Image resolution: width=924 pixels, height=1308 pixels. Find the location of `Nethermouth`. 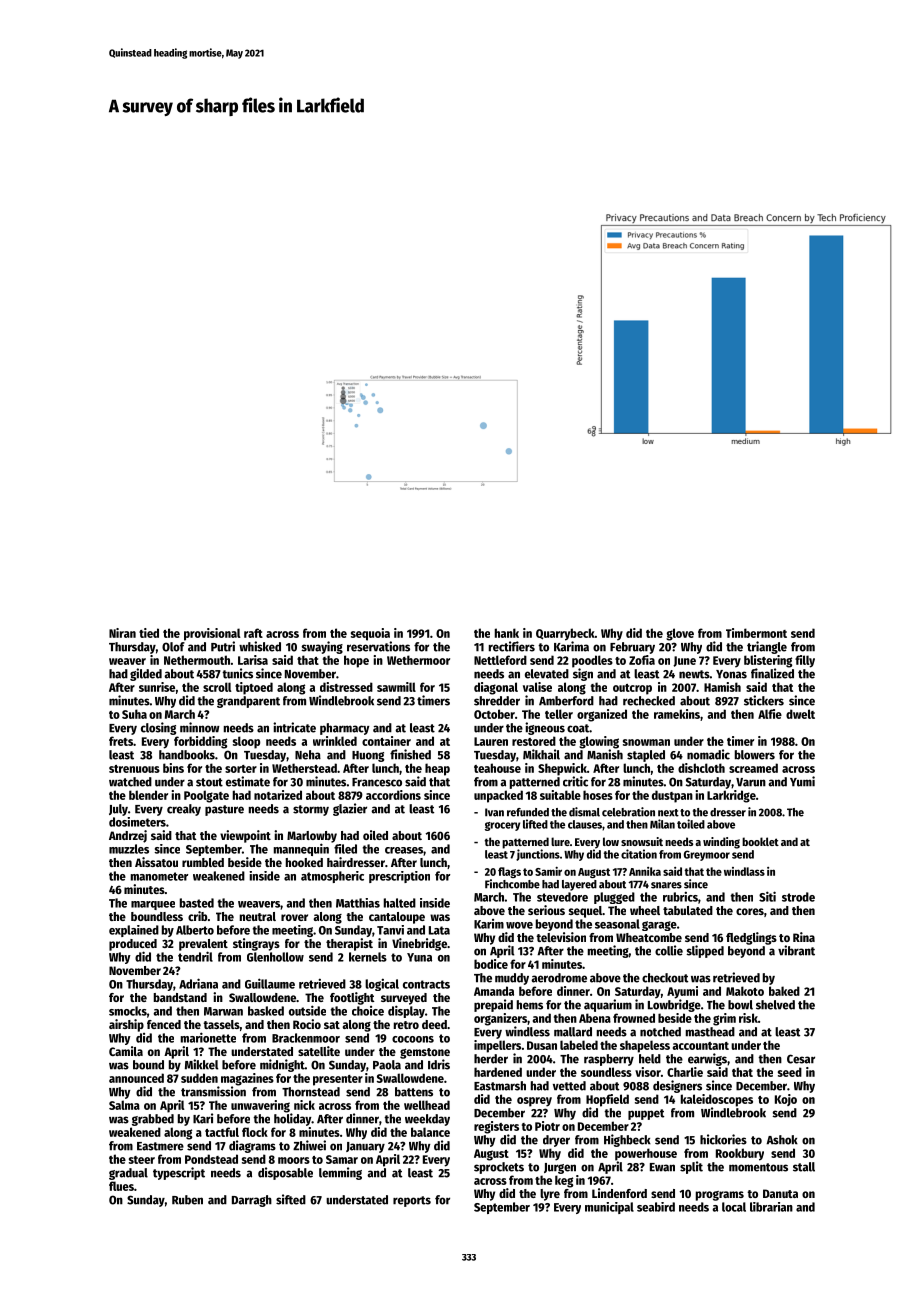

Nethermouth is located at coordinates (197, 660).
